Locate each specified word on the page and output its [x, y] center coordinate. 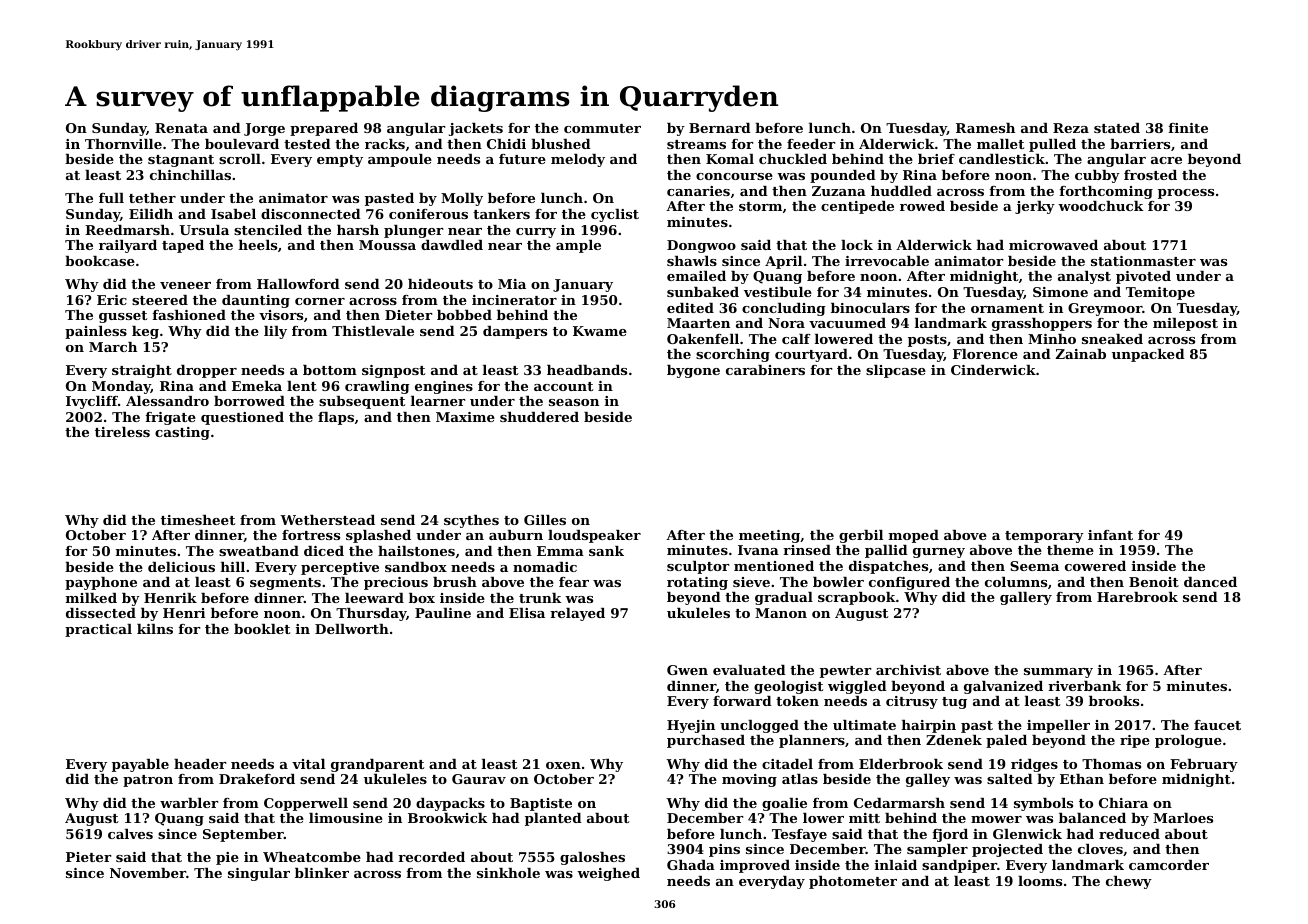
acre [1166, 160]
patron [148, 781]
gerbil [861, 536]
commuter [602, 128]
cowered [1095, 566]
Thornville [123, 144]
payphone [101, 583]
